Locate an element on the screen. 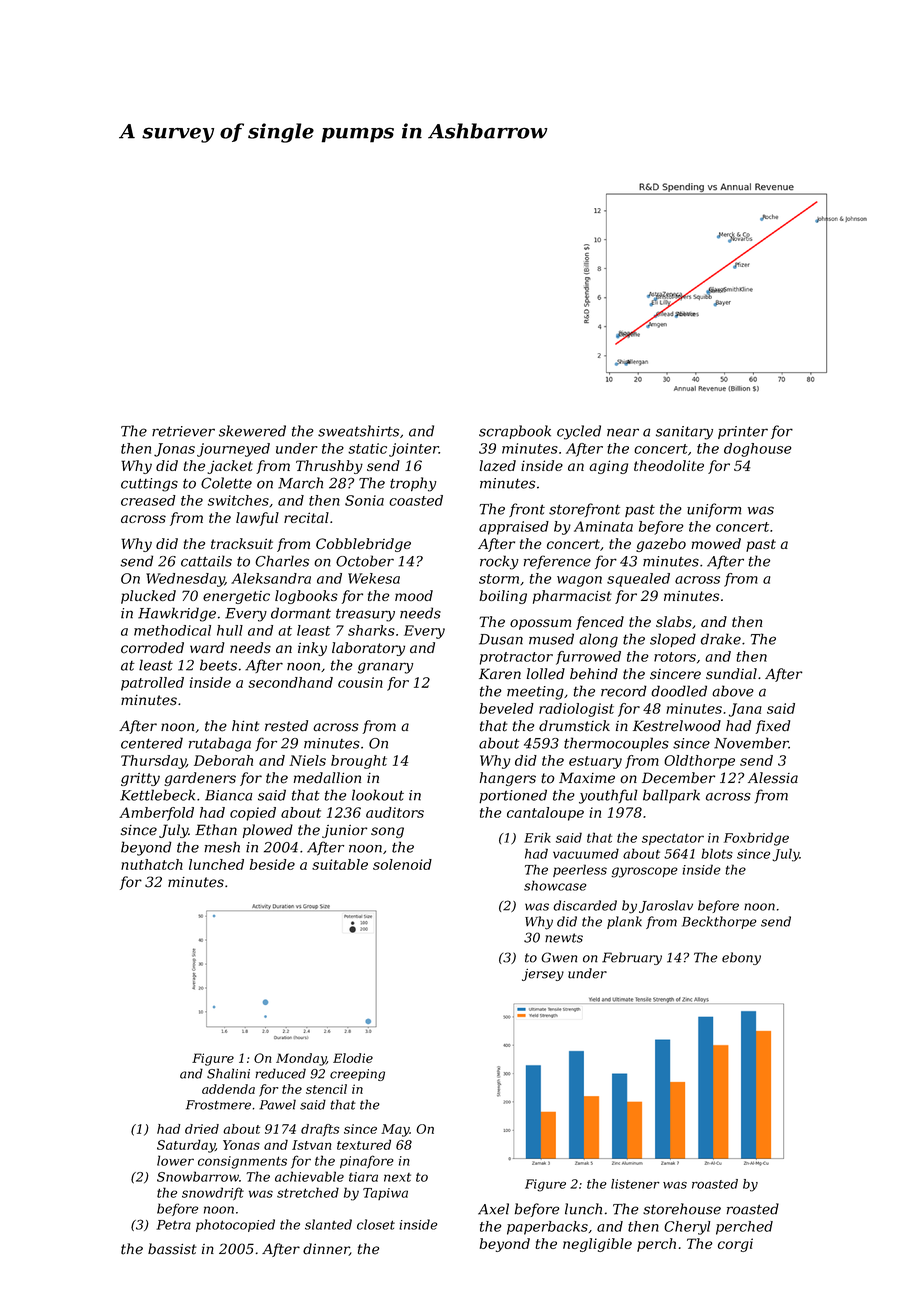  fixed is located at coordinates (772, 727).
